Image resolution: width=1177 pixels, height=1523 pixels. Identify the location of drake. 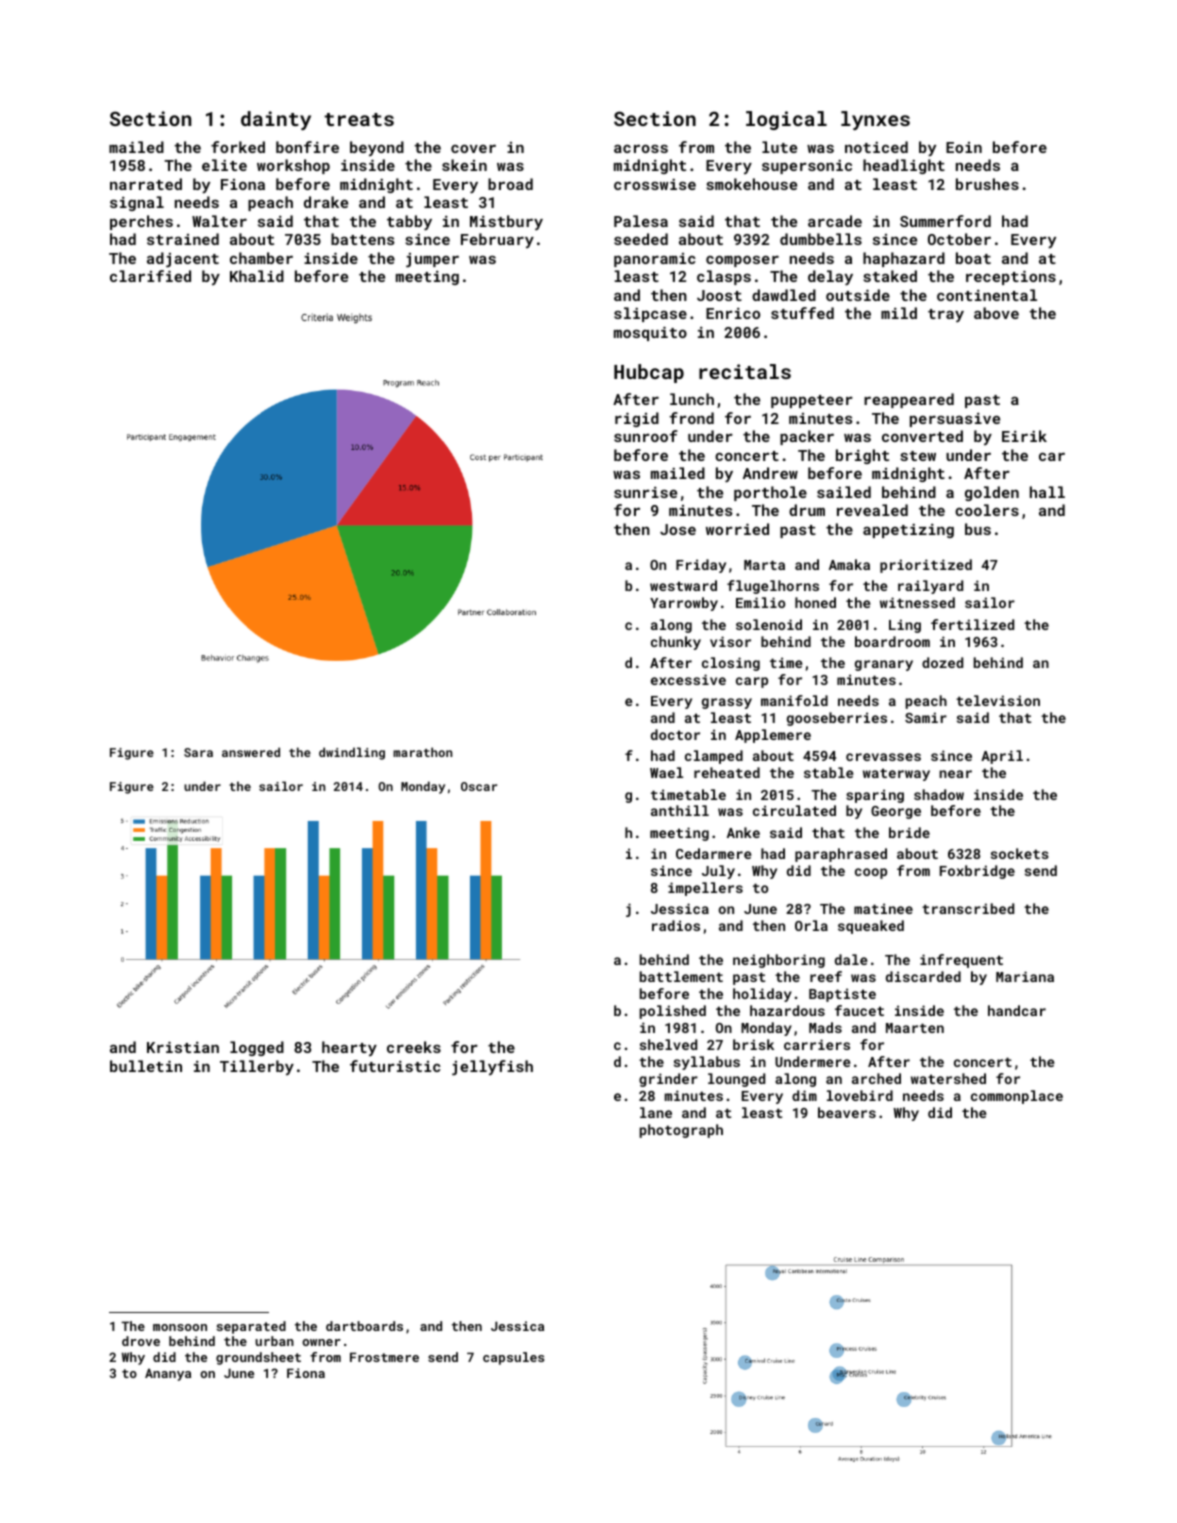
(326, 202).
